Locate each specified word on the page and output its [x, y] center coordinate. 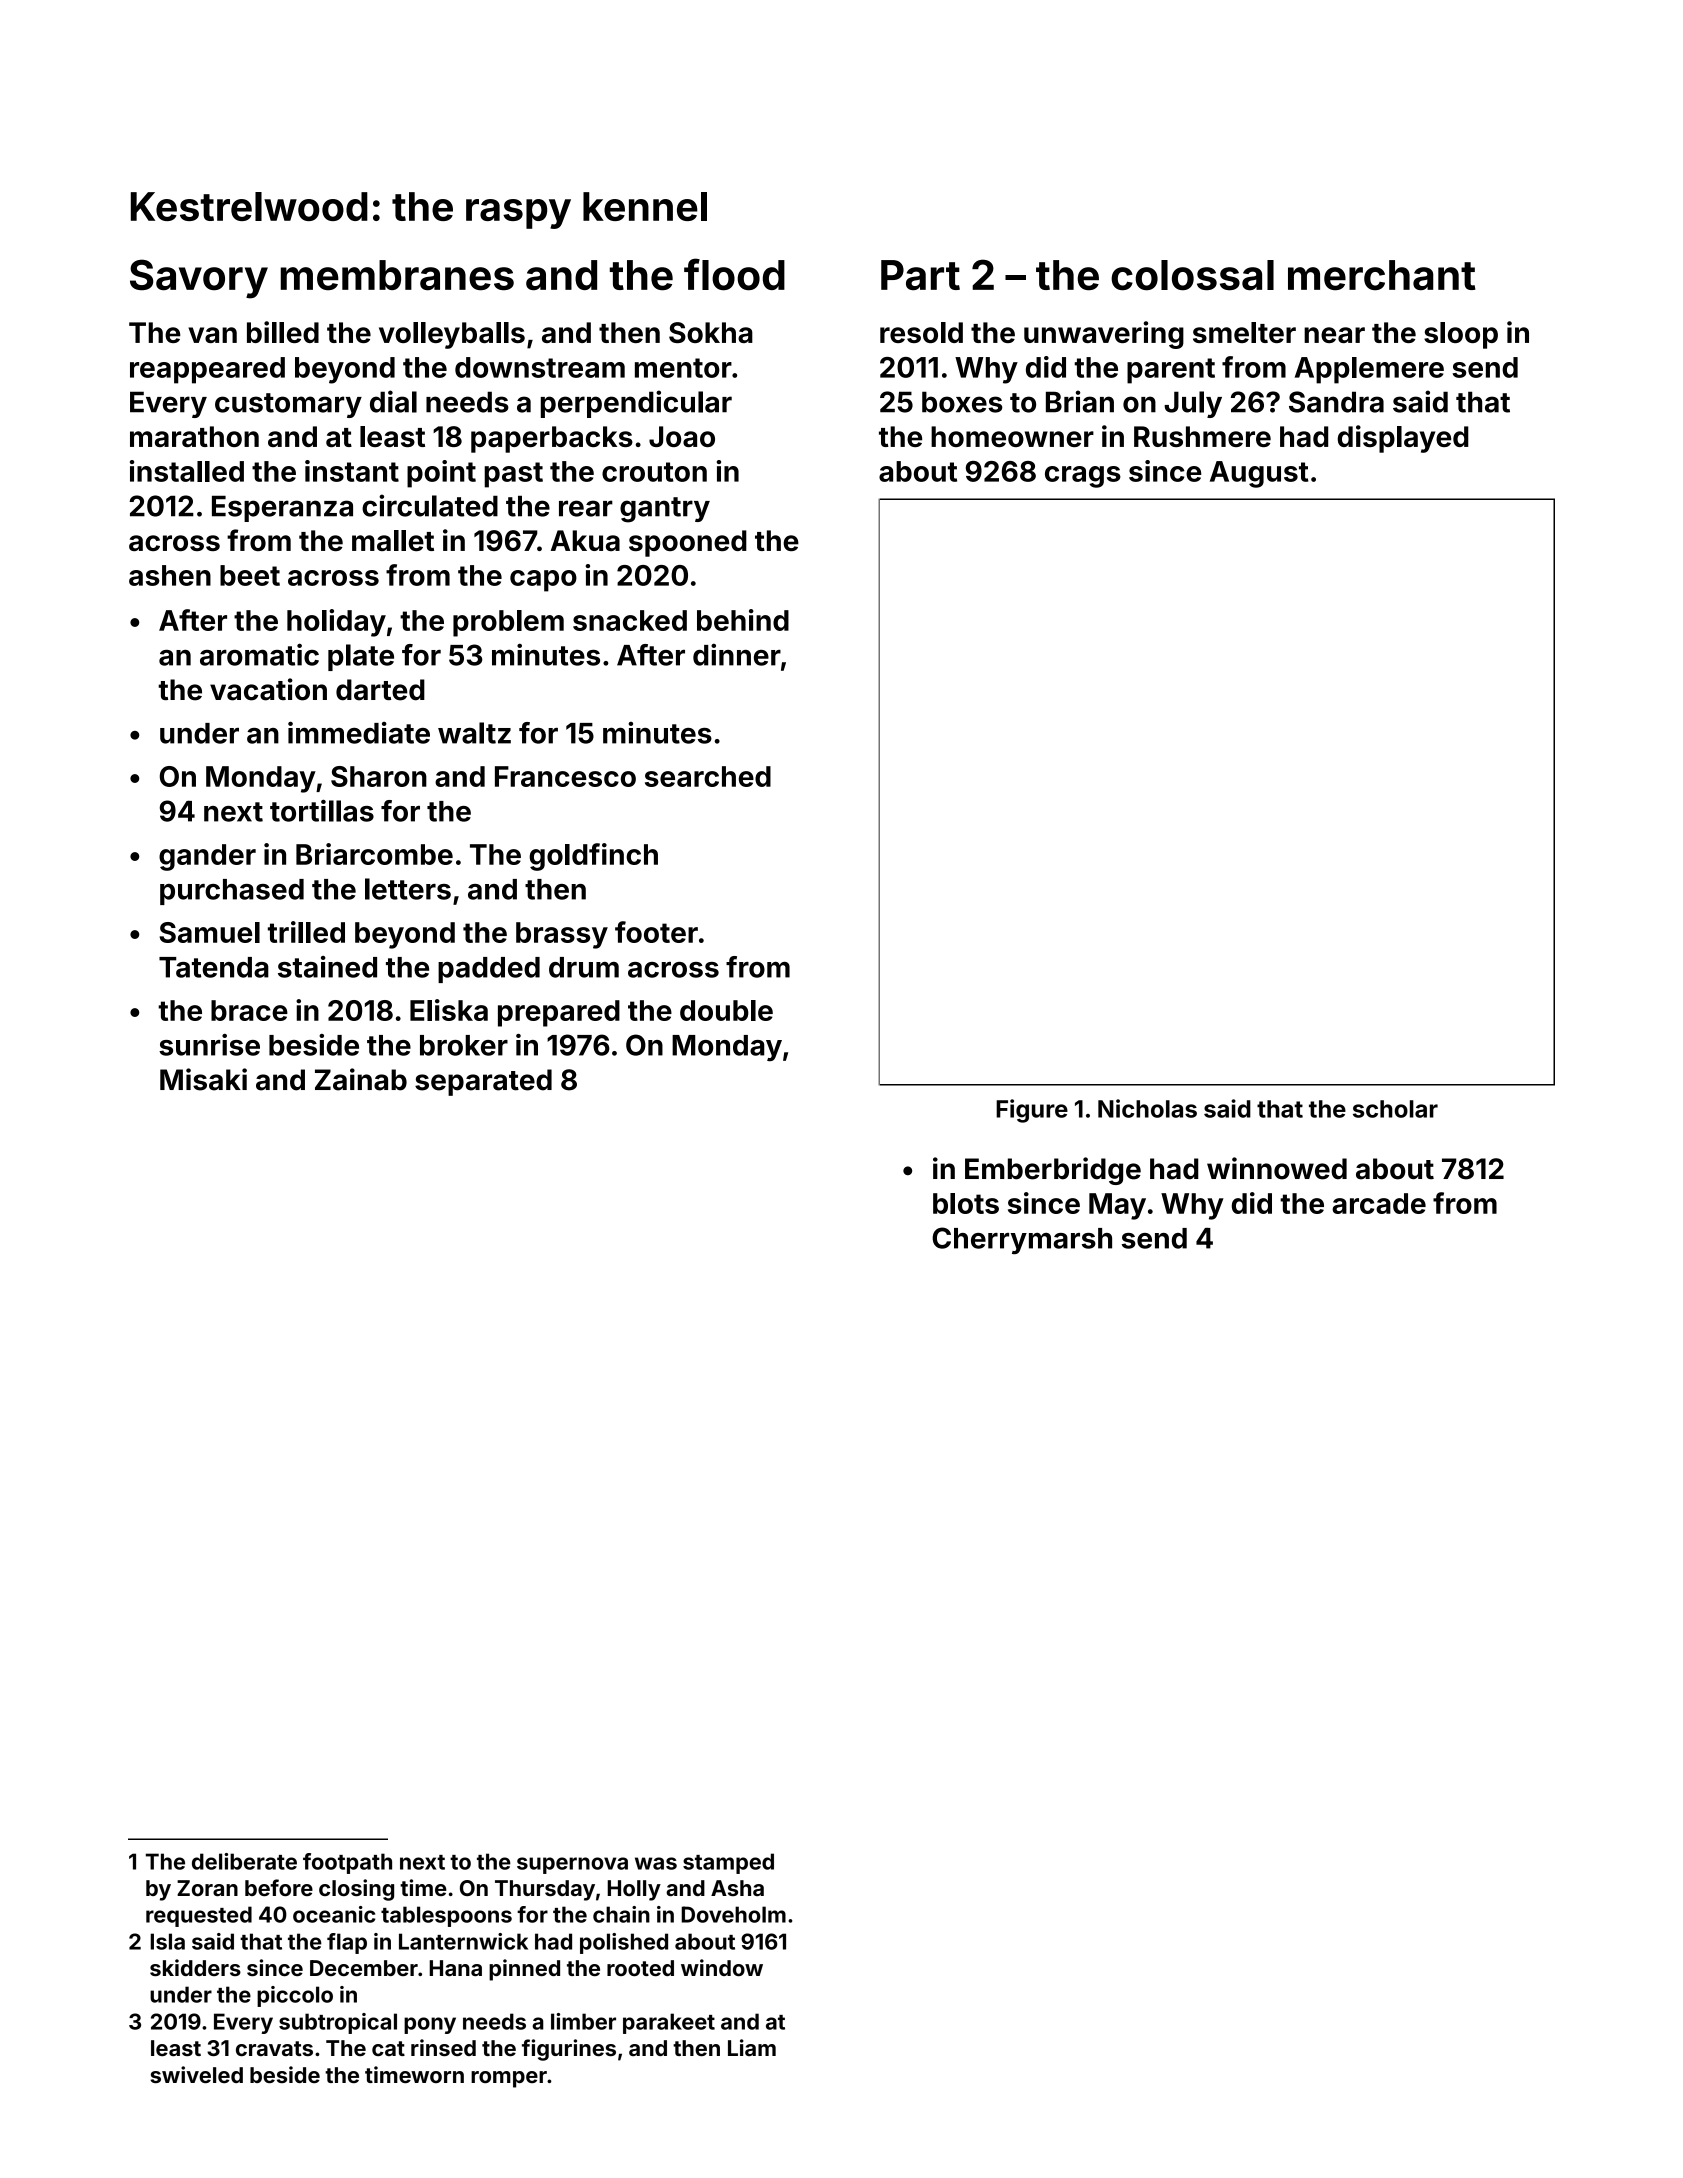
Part [920, 275]
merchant [1382, 275]
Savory [199, 279]
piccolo [295, 1996]
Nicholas [1147, 1108]
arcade [1379, 1203]
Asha [737, 1888]
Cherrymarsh [1022, 1240]
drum [584, 967]
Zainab [361, 1079]
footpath [347, 1863]
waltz [474, 733]
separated [483, 1082]
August [1259, 474]
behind [743, 620]
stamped [728, 1863]
